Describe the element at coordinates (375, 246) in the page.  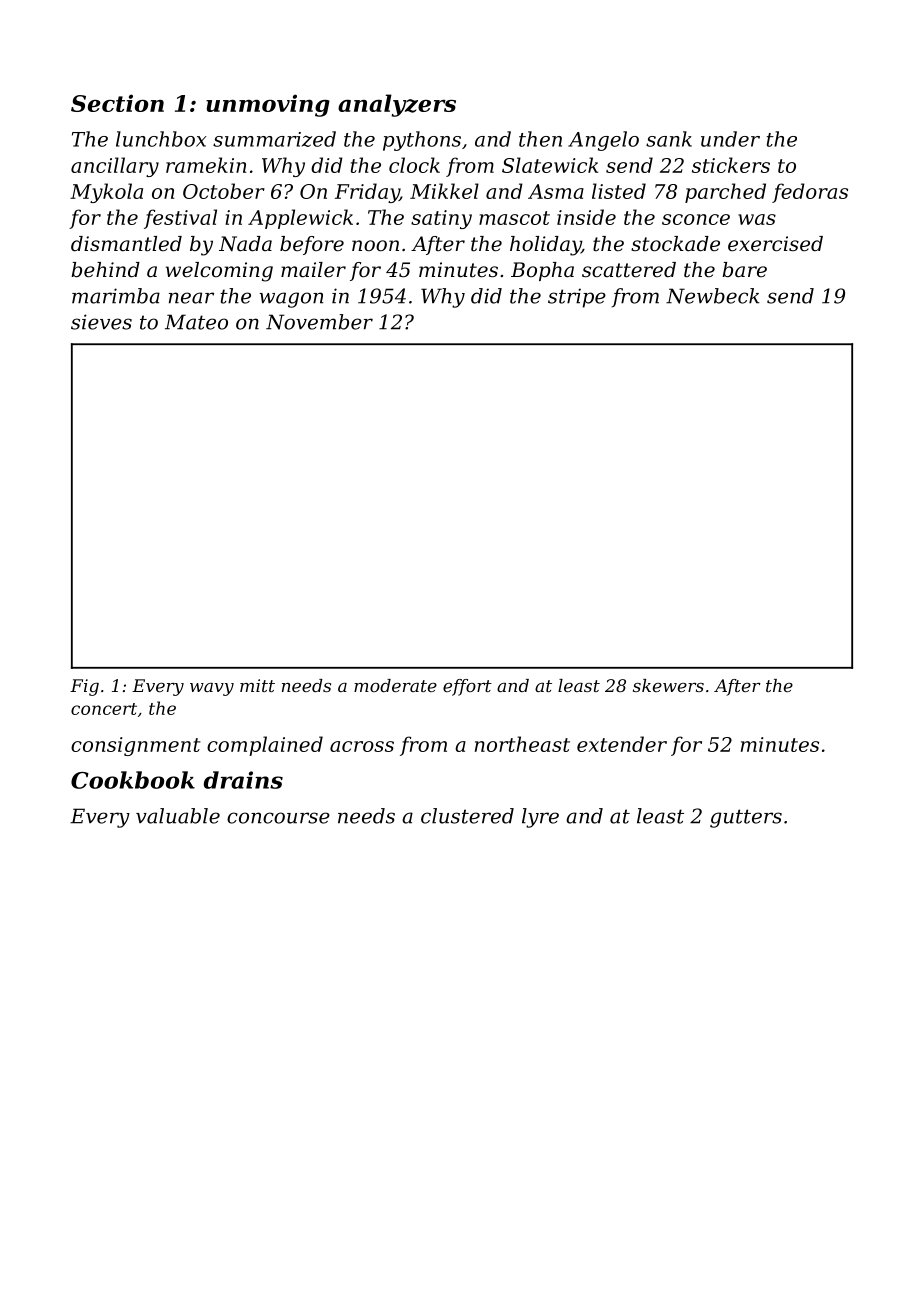
I see `noon` at that location.
